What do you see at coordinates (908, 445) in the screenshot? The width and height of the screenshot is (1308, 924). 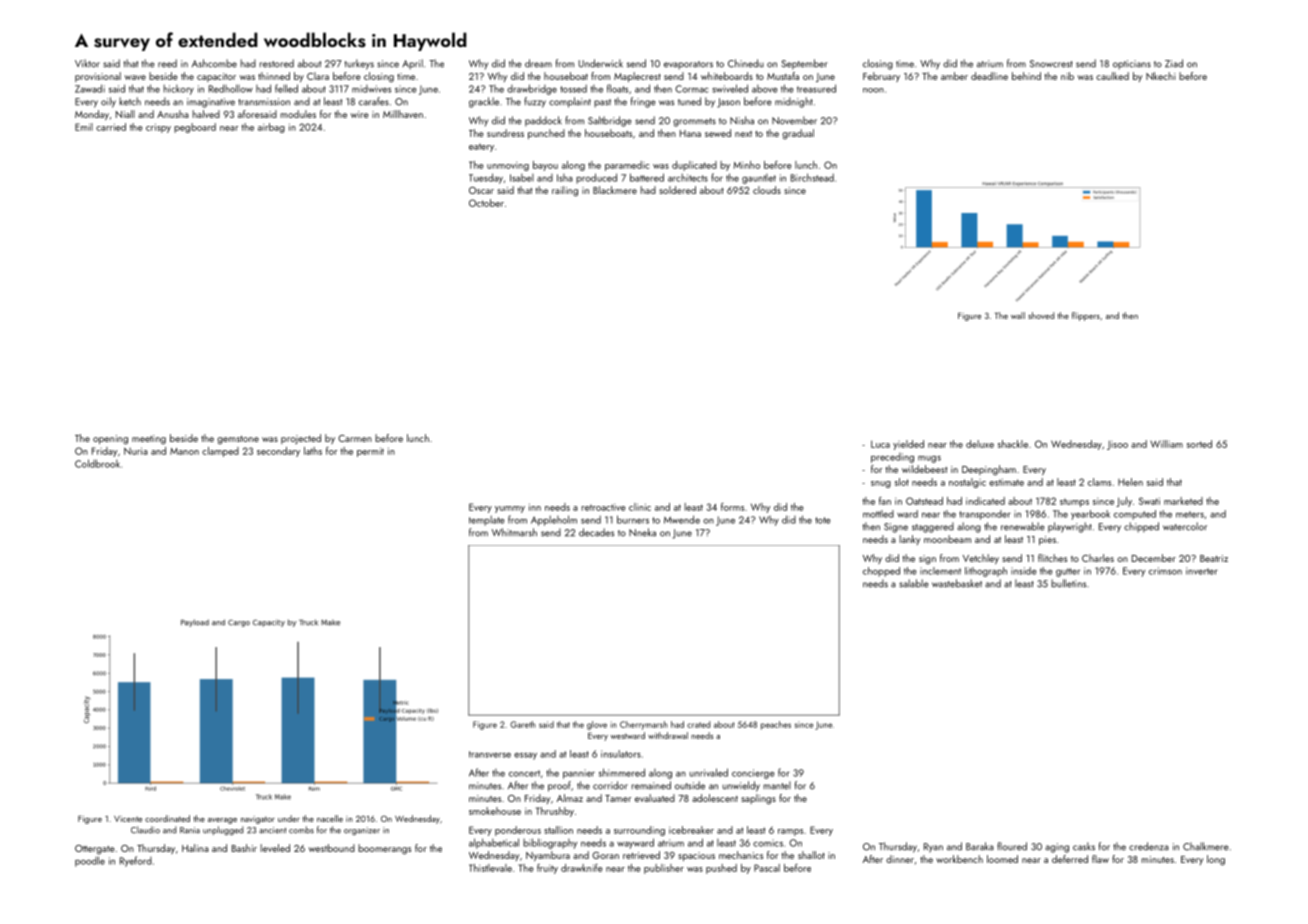 I see `yielded` at bounding box center [908, 445].
